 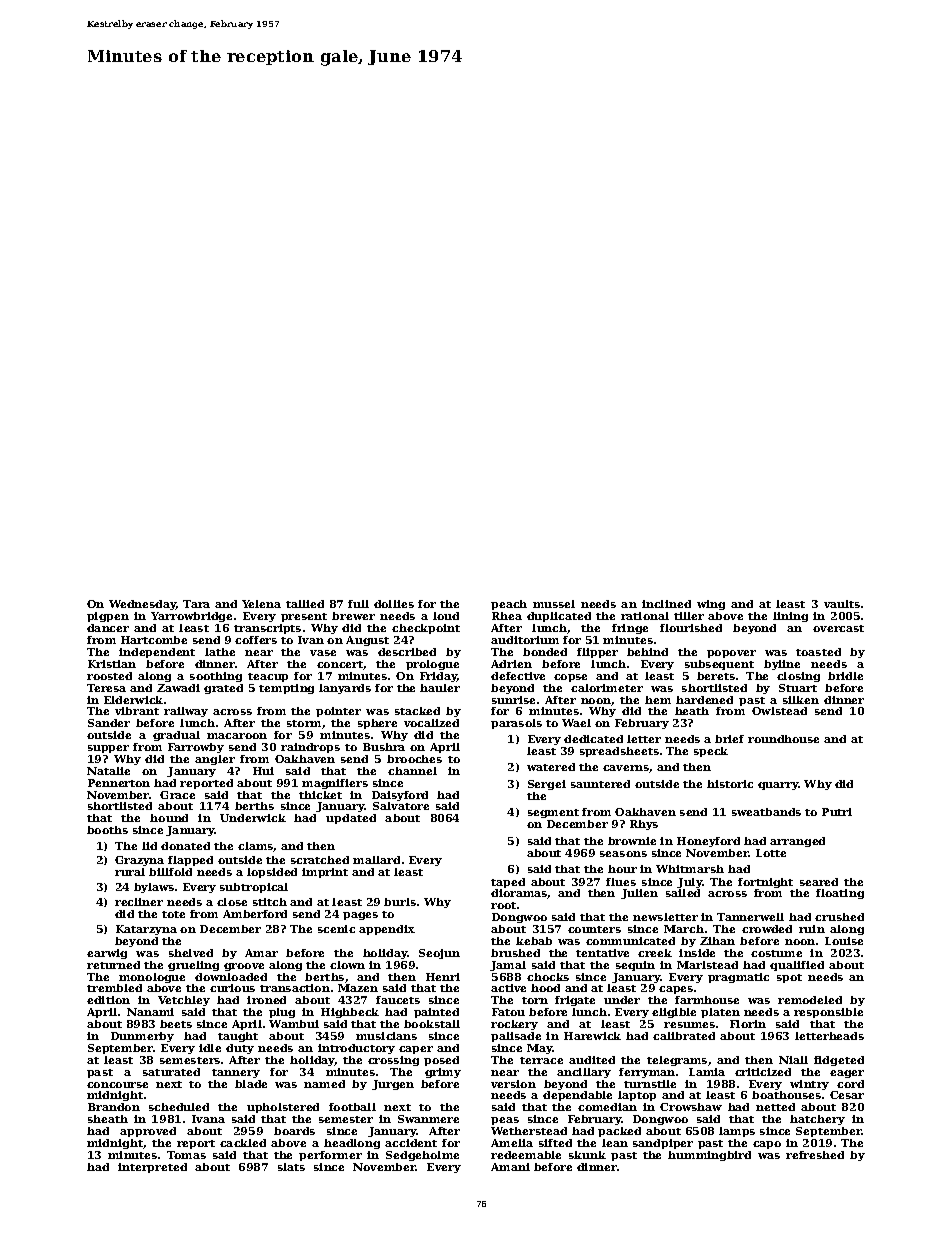 What do you see at coordinates (510, 1167) in the document?
I see `Amani` at bounding box center [510, 1167].
